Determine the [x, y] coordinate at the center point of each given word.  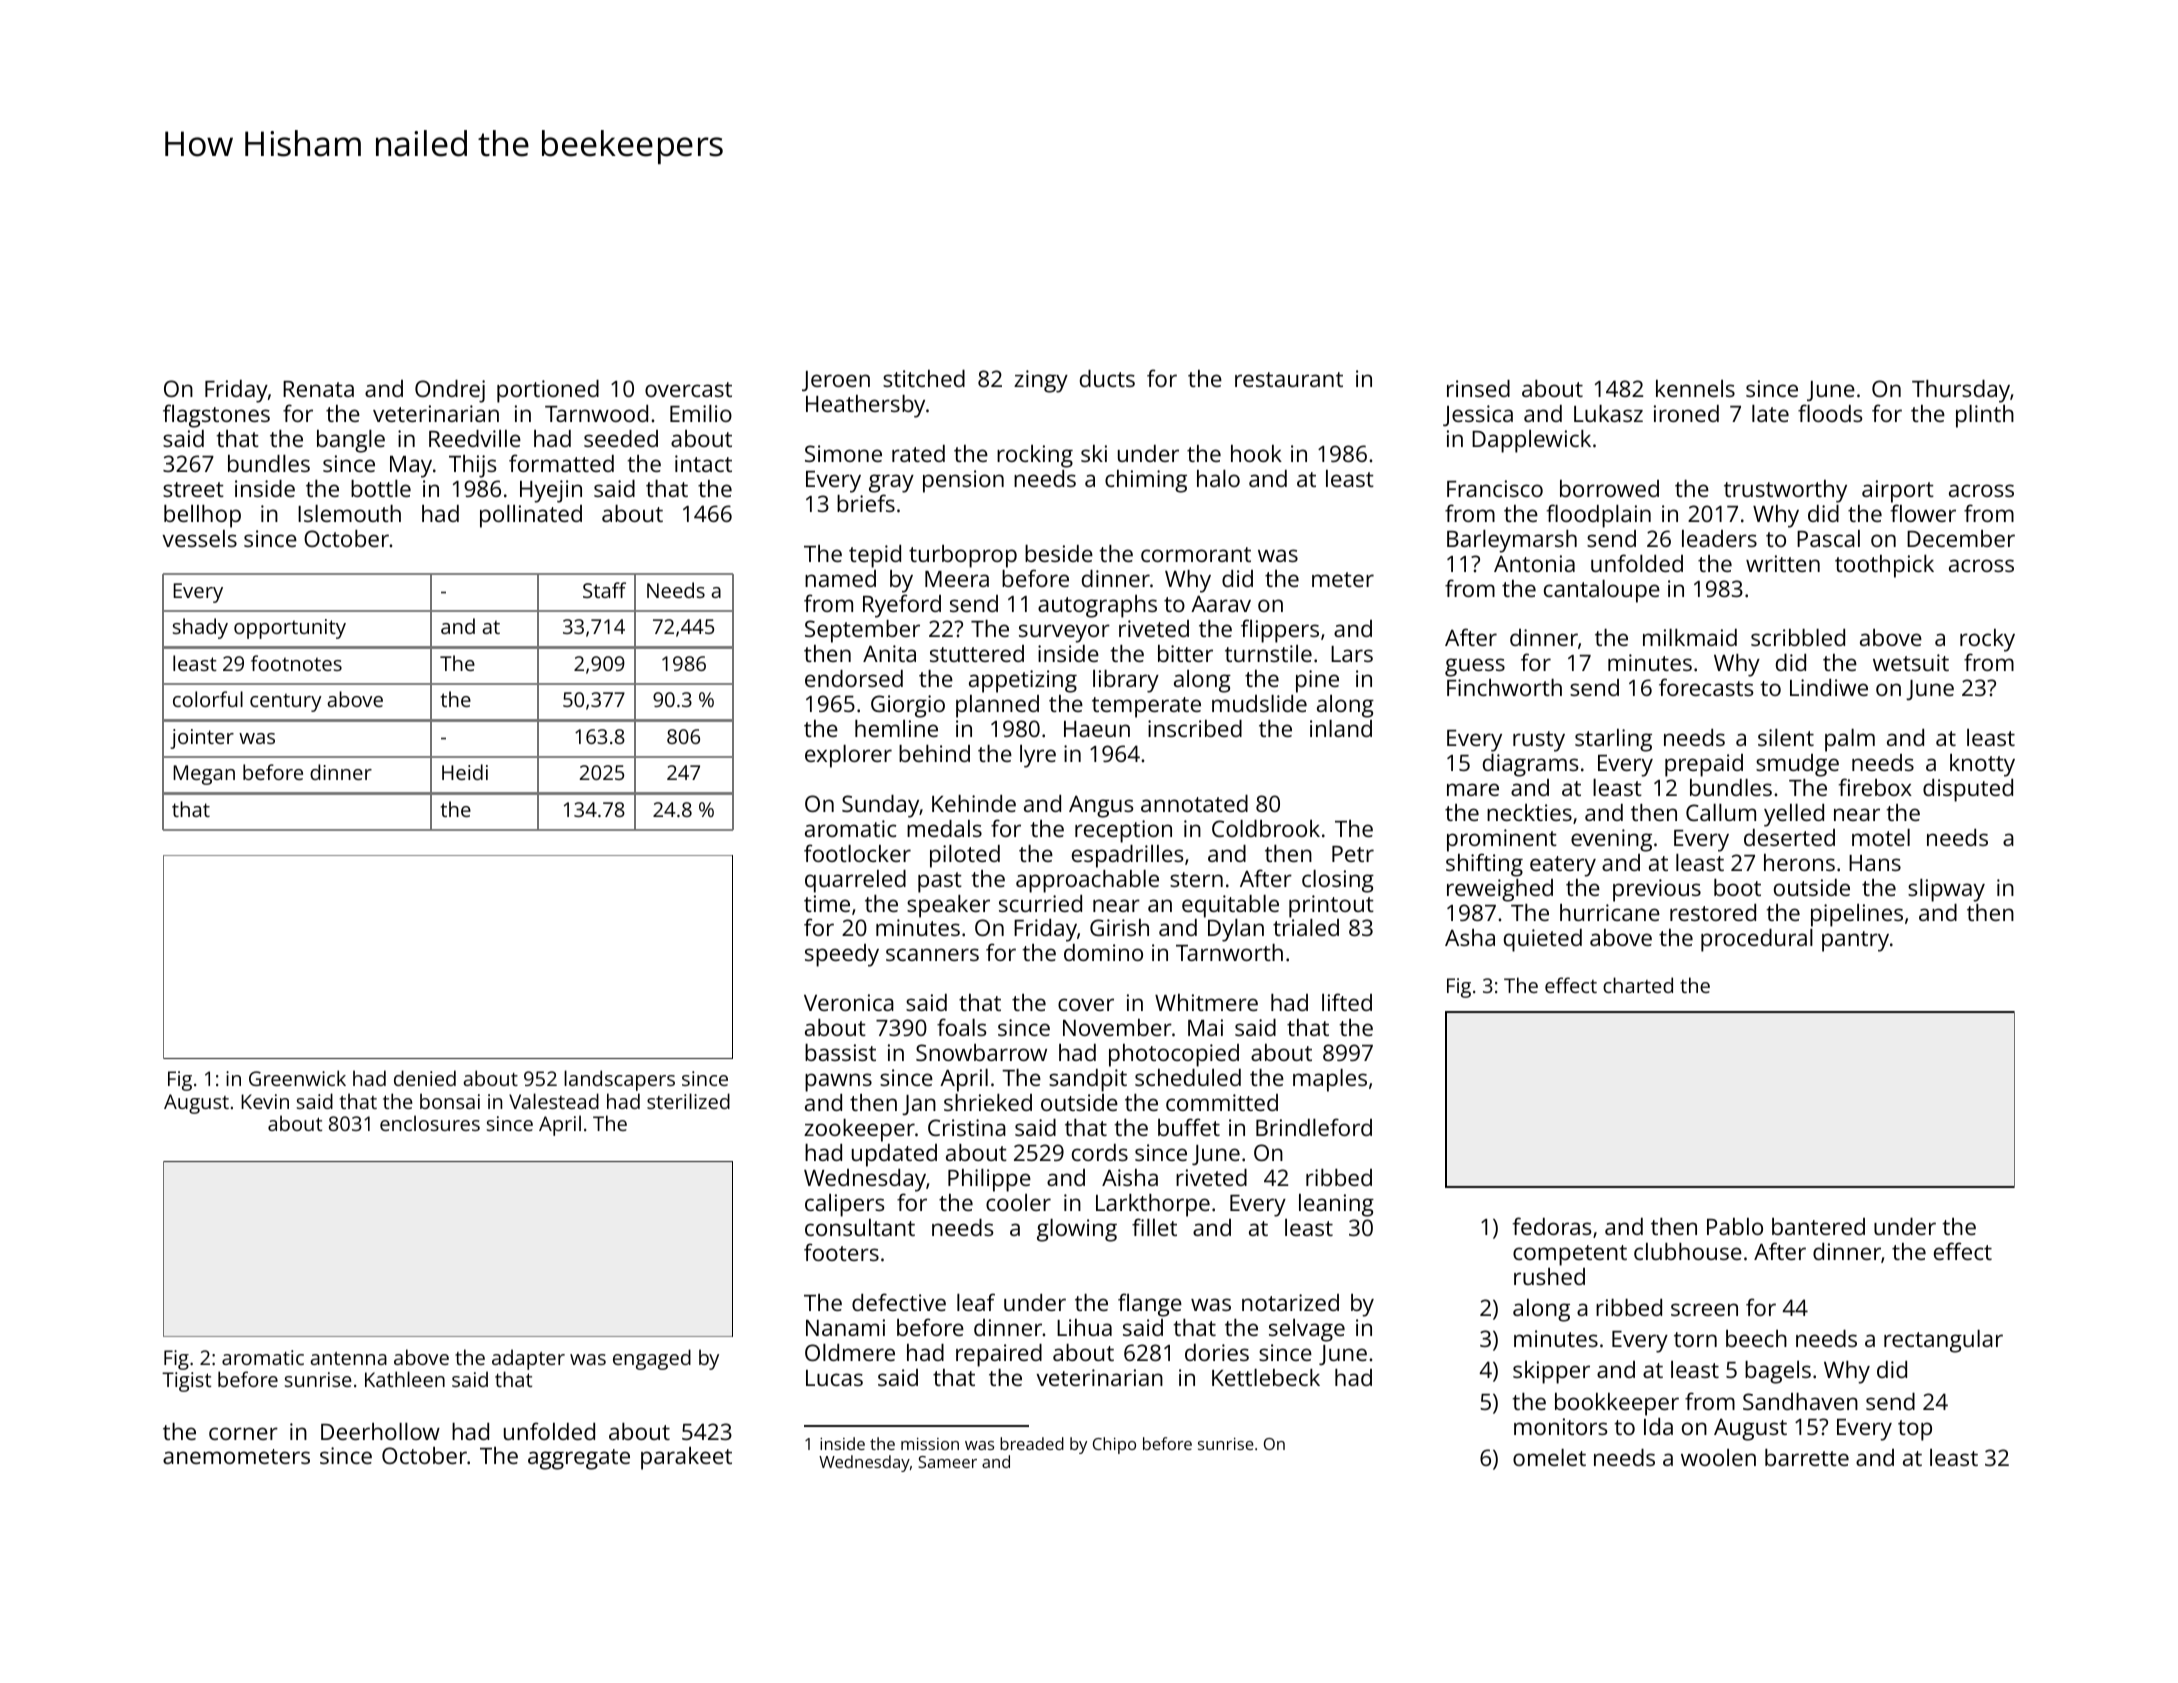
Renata [318, 389]
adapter [528, 1359]
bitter [1185, 653]
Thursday [1961, 391]
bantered [1818, 1226]
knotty [1982, 765]
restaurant [1289, 379]
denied [425, 1078]
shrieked [988, 1102]
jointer [202, 739]
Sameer [947, 1462]
